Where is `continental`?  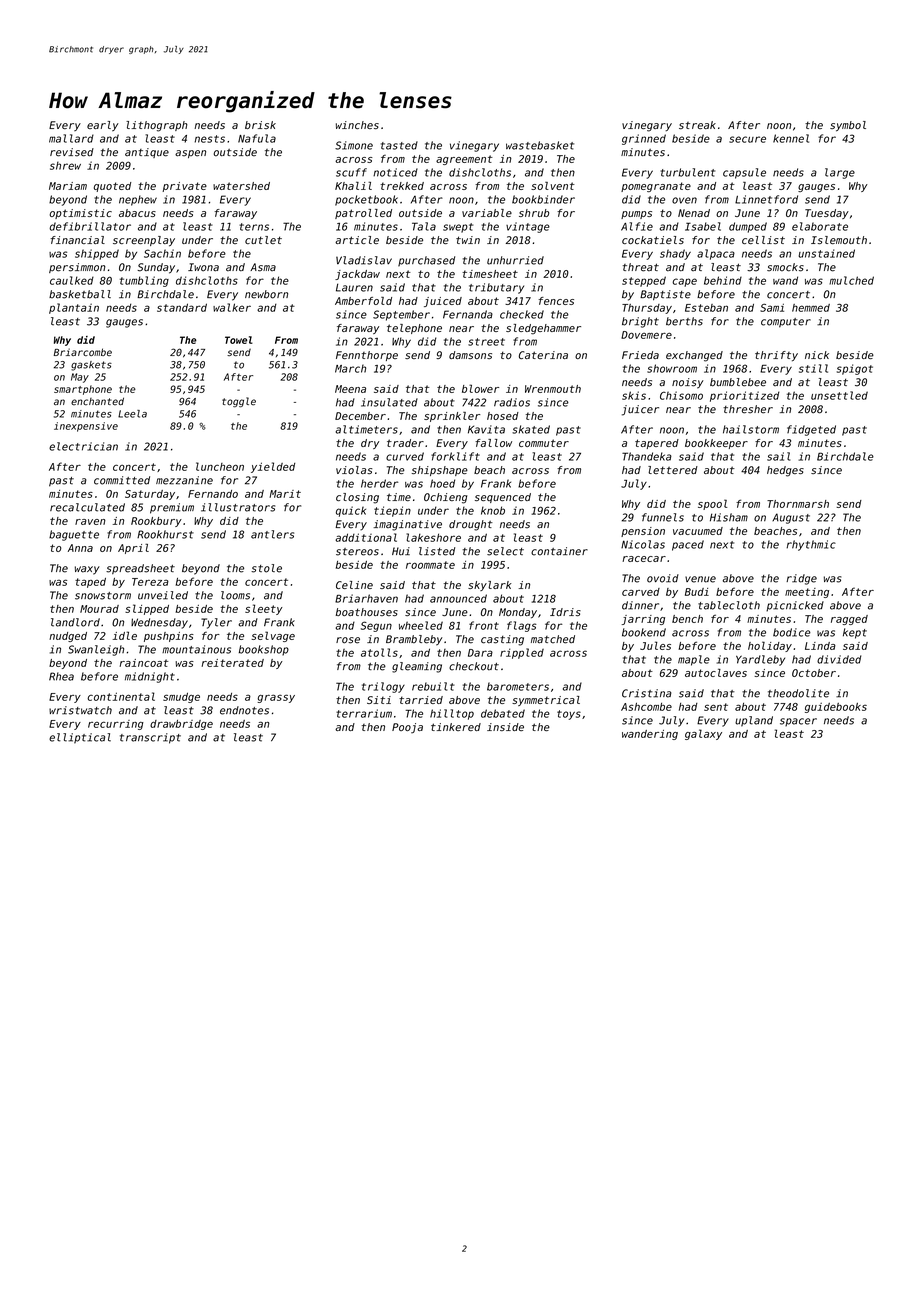 continental is located at coordinates (121, 696).
